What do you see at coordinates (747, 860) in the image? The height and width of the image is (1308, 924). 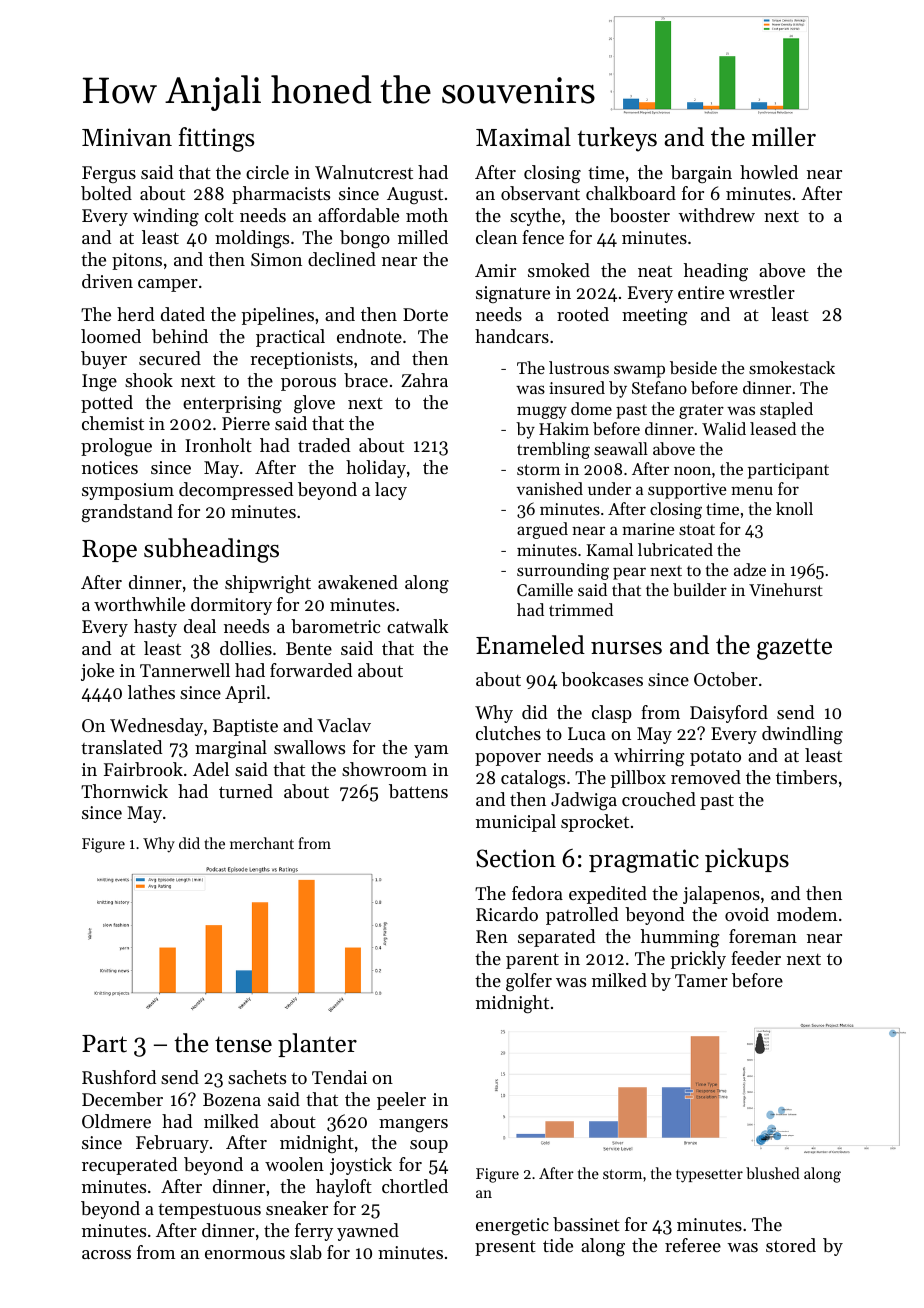 I see `pickups` at bounding box center [747, 860].
